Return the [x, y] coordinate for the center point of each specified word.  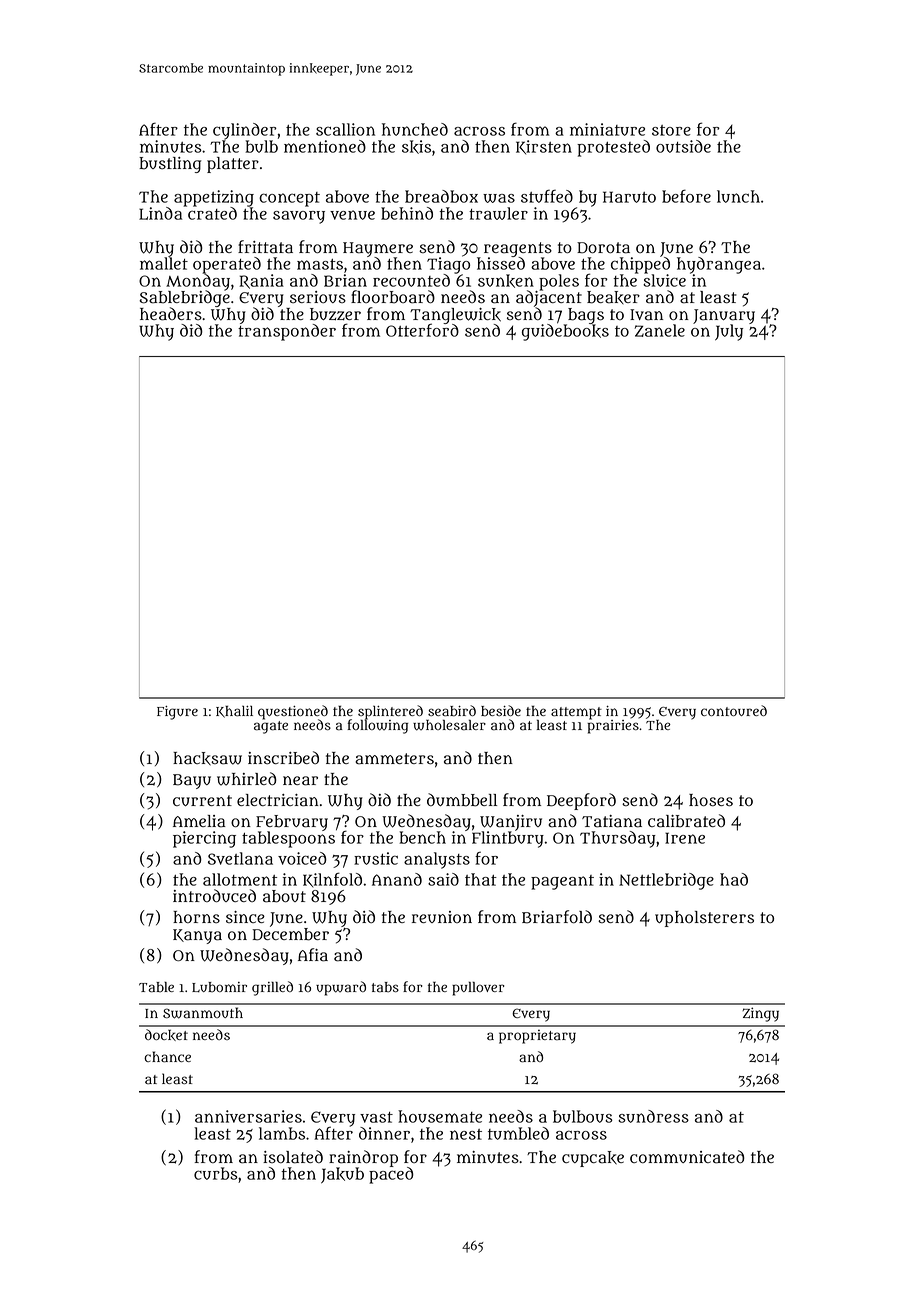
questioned [293, 712]
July [729, 332]
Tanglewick [455, 316]
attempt [576, 713]
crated [212, 213]
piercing [204, 839]
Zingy [760, 1014]
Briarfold [557, 917]
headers [171, 314]
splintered [390, 712]
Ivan [646, 315]
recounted [411, 280]
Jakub [342, 1175]
